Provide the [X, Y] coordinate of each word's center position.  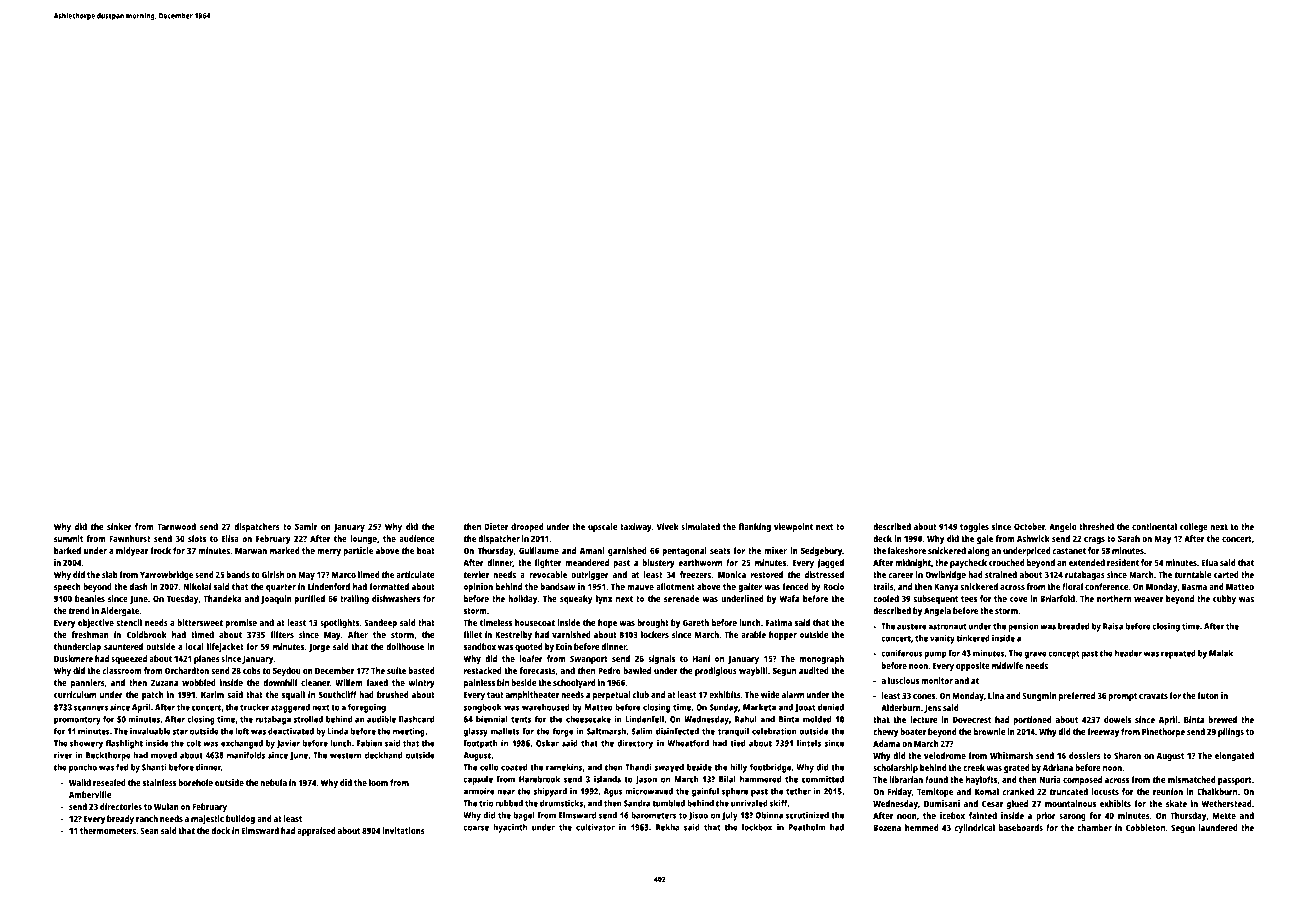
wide [770, 694]
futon [1208, 695]
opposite [973, 666]
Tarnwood [176, 526]
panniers [88, 683]
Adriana [1058, 767]
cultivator [595, 827]
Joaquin [276, 599]
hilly [738, 768]
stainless [159, 782]
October [1029, 526]
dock [220, 830]
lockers [655, 634]
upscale [603, 527]
